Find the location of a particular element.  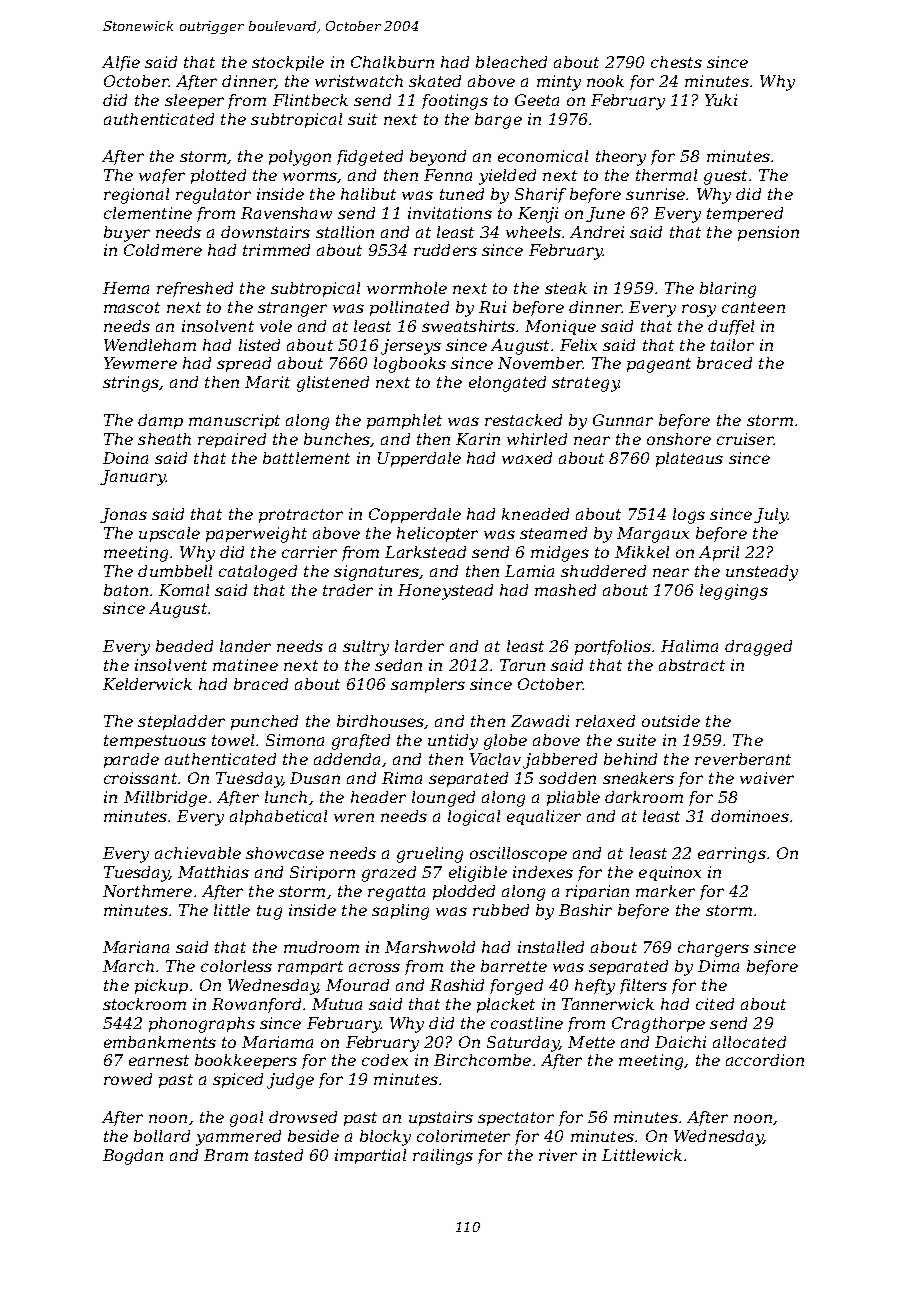

stepladder is located at coordinates (181, 722).
